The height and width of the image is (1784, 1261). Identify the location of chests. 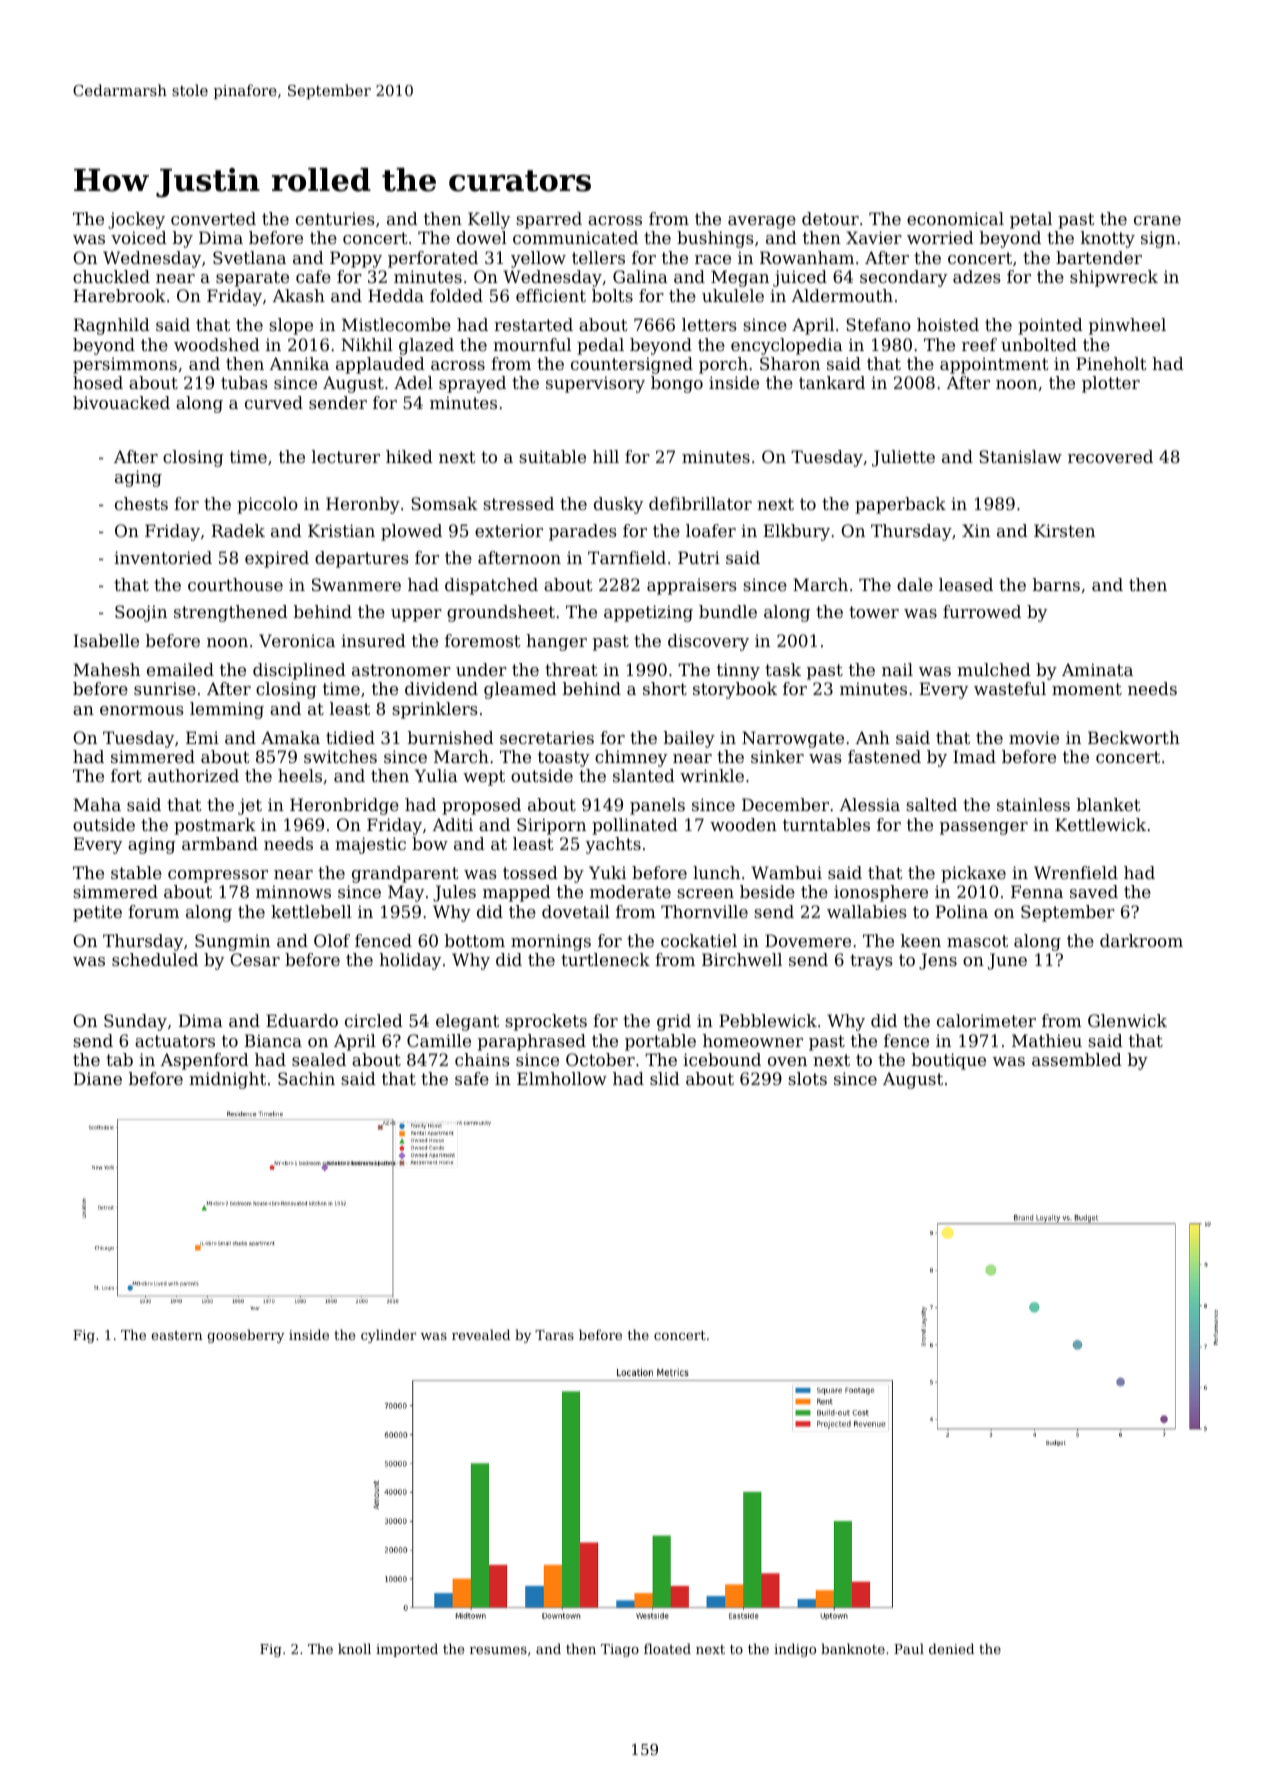
(141, 503).
